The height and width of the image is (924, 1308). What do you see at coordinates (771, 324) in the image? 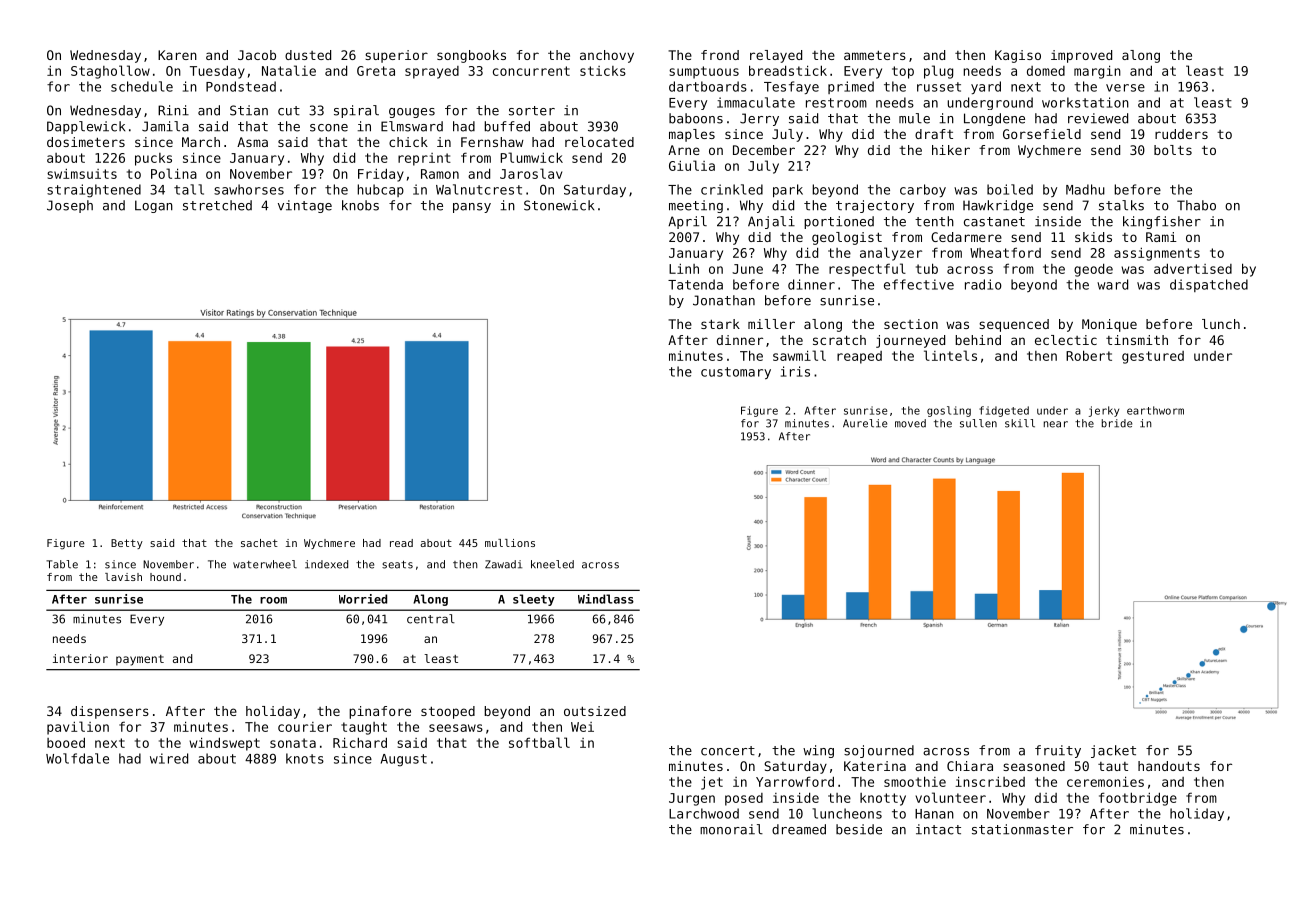
I see `miller` at bounding box center [771, 324].
